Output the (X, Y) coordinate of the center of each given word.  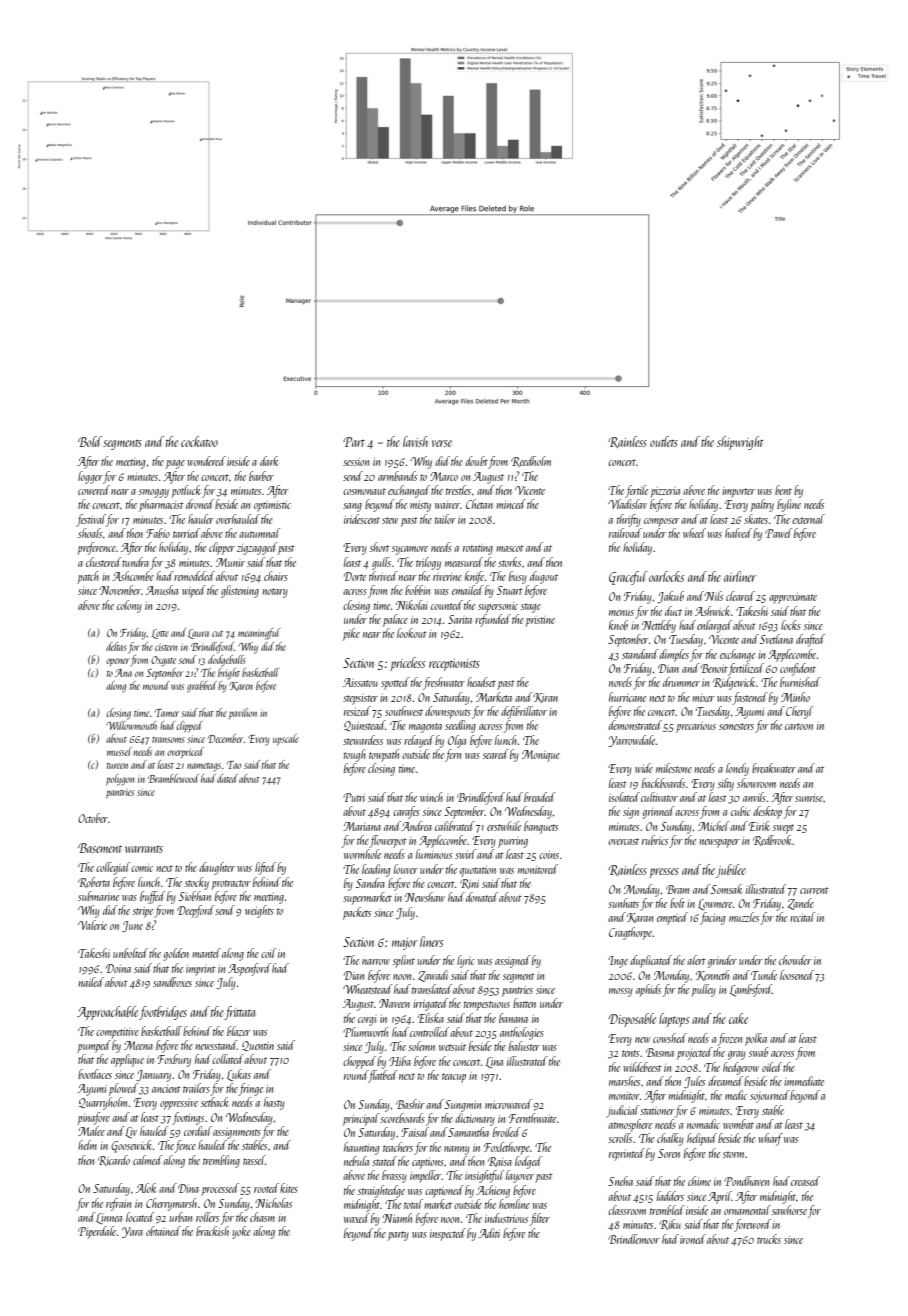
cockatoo (199, 441)
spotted (395, 683)
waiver (447, 505)
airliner (740, 576)
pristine (540, 622)
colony (129, 606)
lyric (466, 961)
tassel (254, 1160)
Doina (118, 968)
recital (802, 917)
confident (798, 669)
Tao (234, 765)
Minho (795, 697)
